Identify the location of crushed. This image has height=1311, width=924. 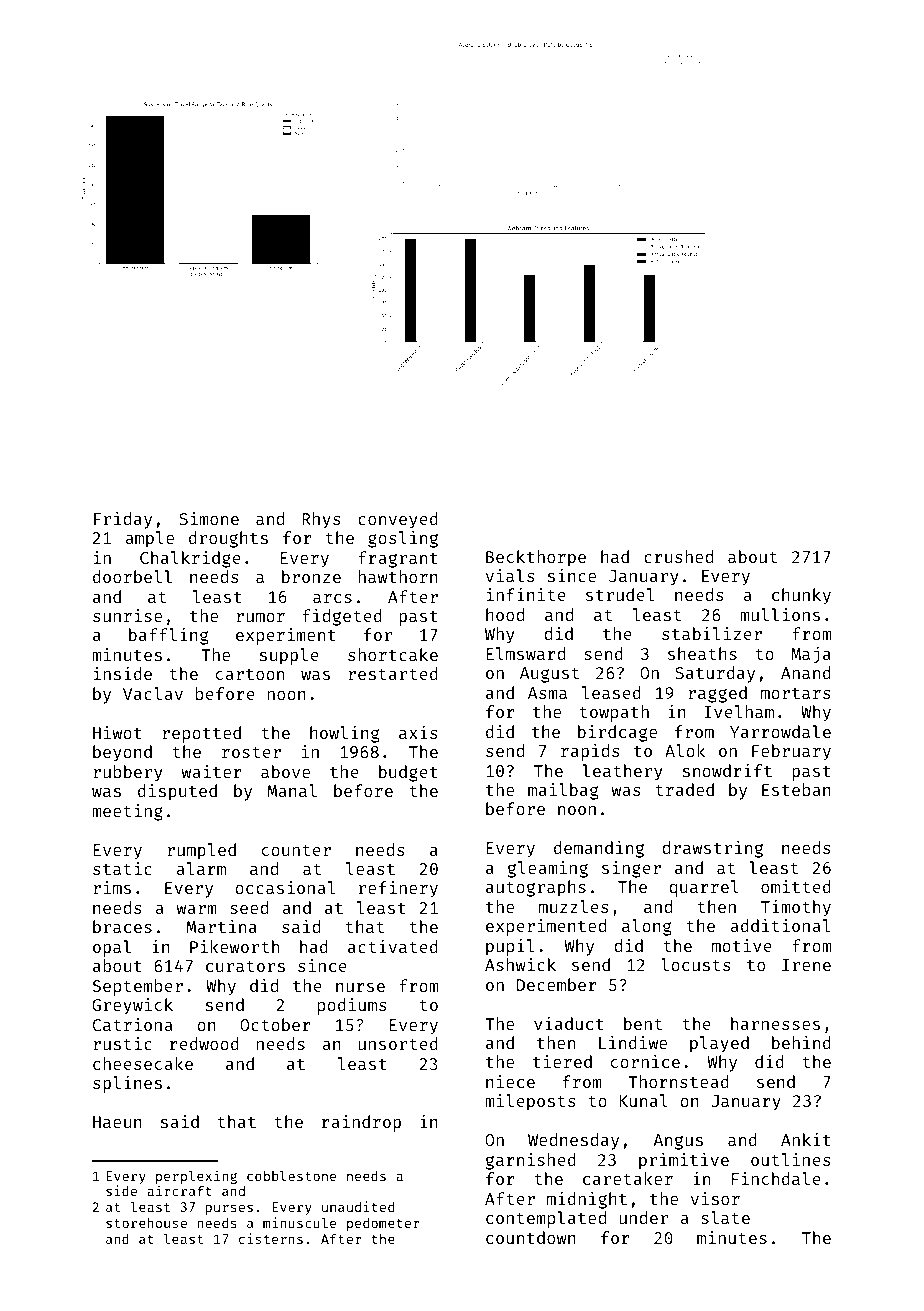
(678, 556).
